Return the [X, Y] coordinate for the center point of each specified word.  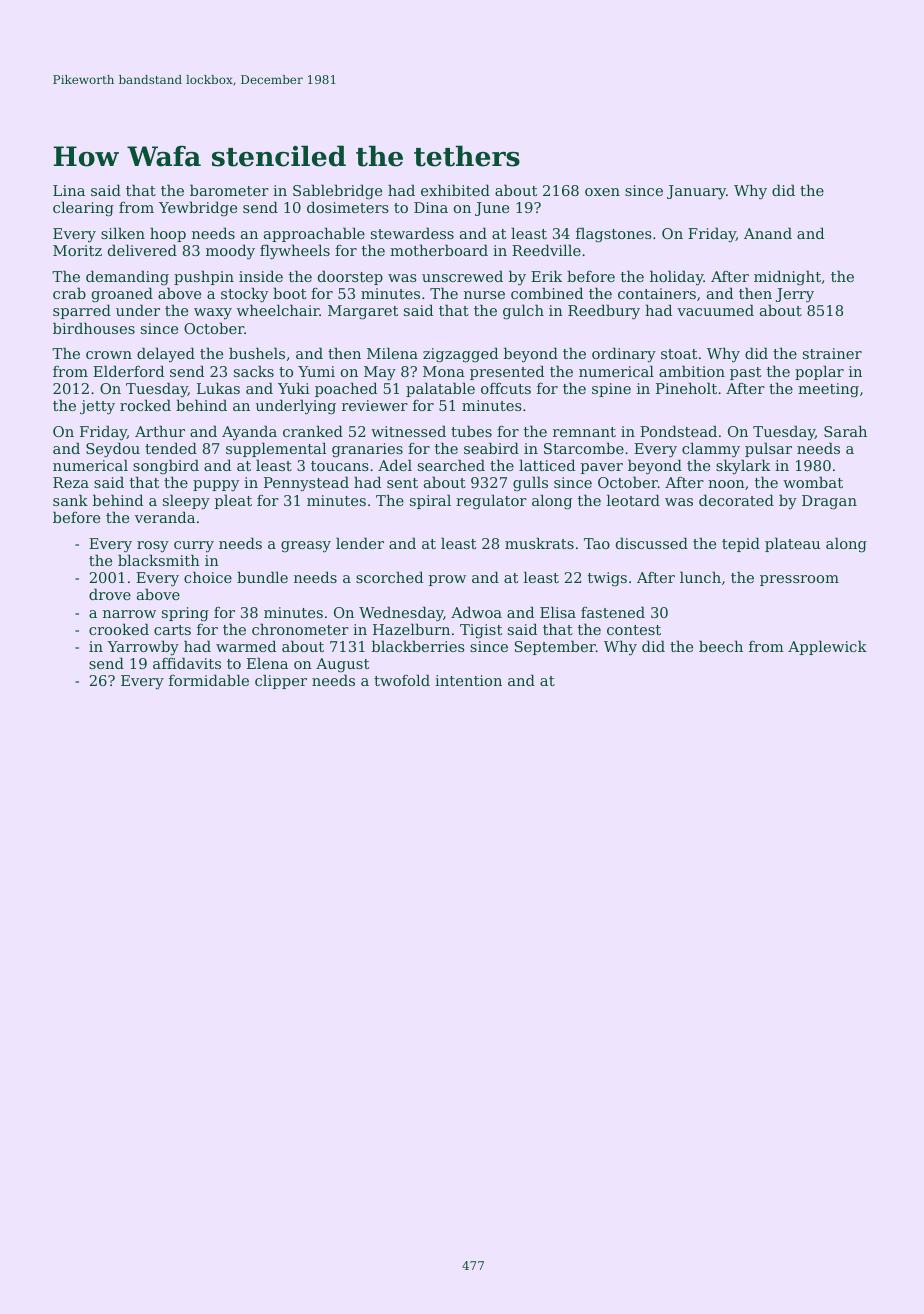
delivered [142, 250]
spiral [430, 501]
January [696, 192]
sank [70, 500]
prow [447, 580]
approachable [314, 234]
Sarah [845, 431]
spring [185, 614]
